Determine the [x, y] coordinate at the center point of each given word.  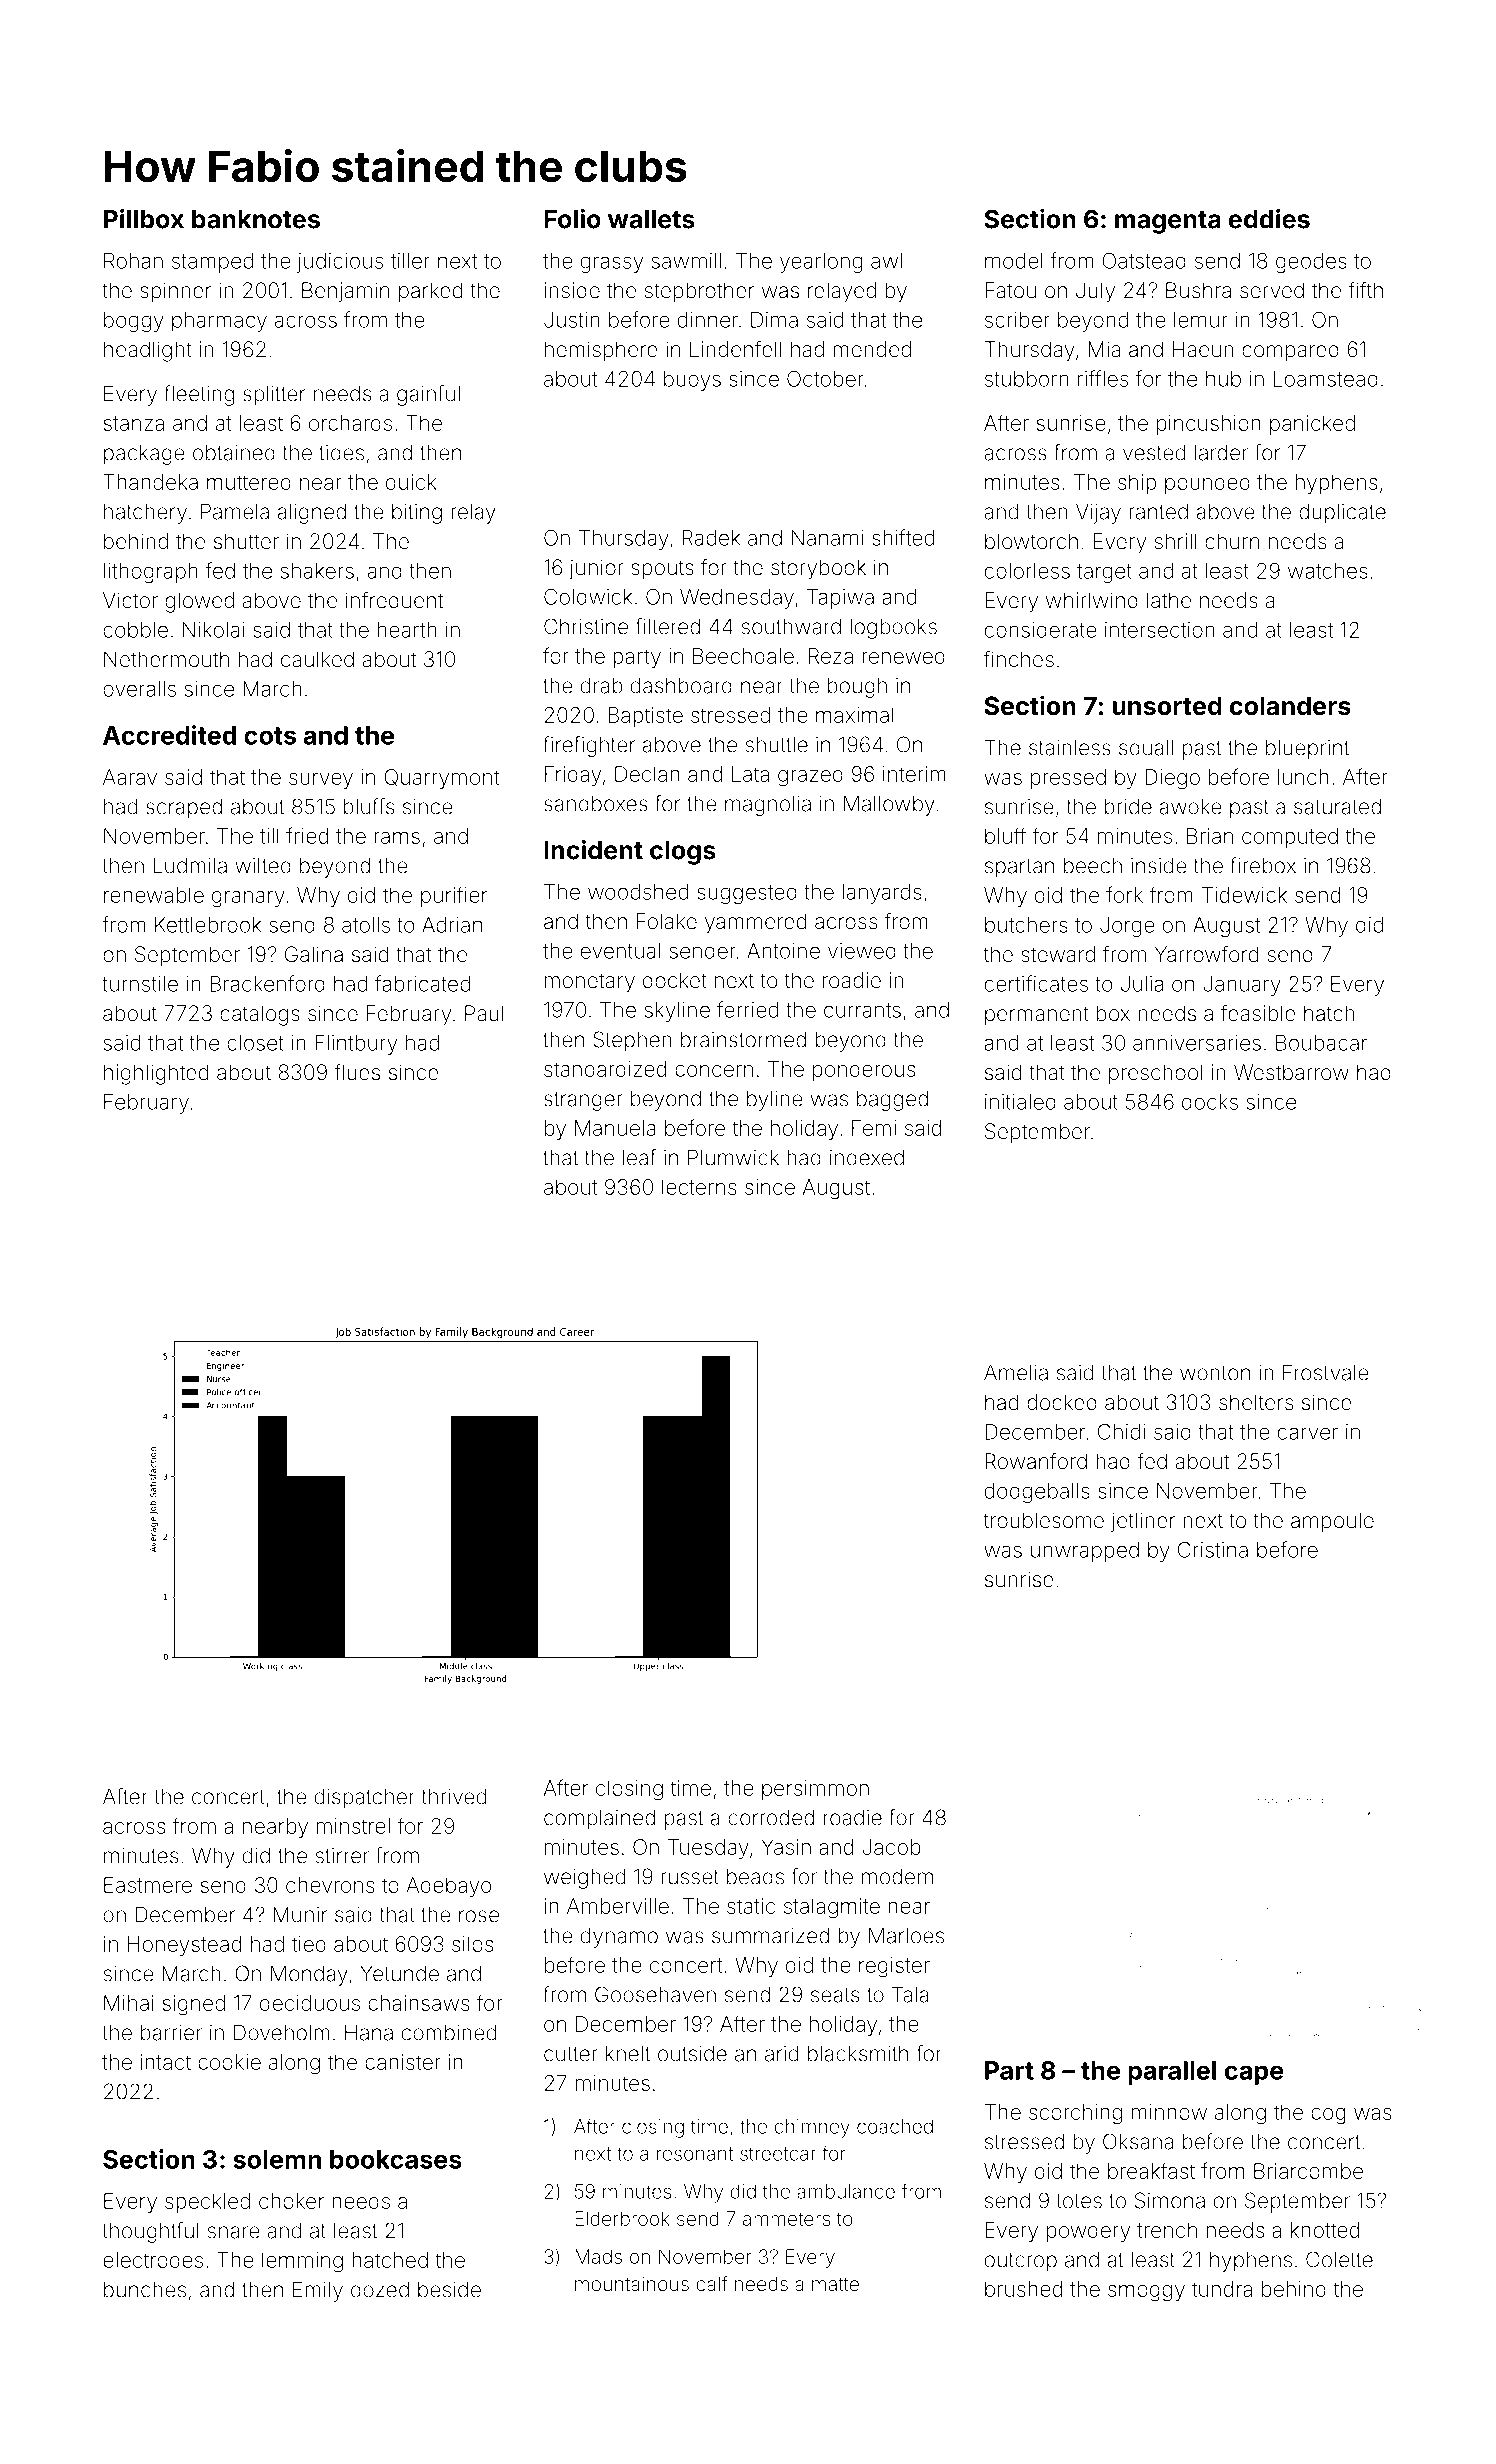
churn [1232, 541]
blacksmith [858, 2053]
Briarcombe [1308, 2171]
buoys [692, 381]
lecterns [699, 1187]
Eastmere [148, 1885]
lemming [302, 2262]
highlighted [156, 1074]
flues [357, 1071]
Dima [774, 320]
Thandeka [150, 482]
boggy [134, 322]
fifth [1365, 289]
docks [1210, 1102]
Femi [874, 1128]
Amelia [1016, 1372]
